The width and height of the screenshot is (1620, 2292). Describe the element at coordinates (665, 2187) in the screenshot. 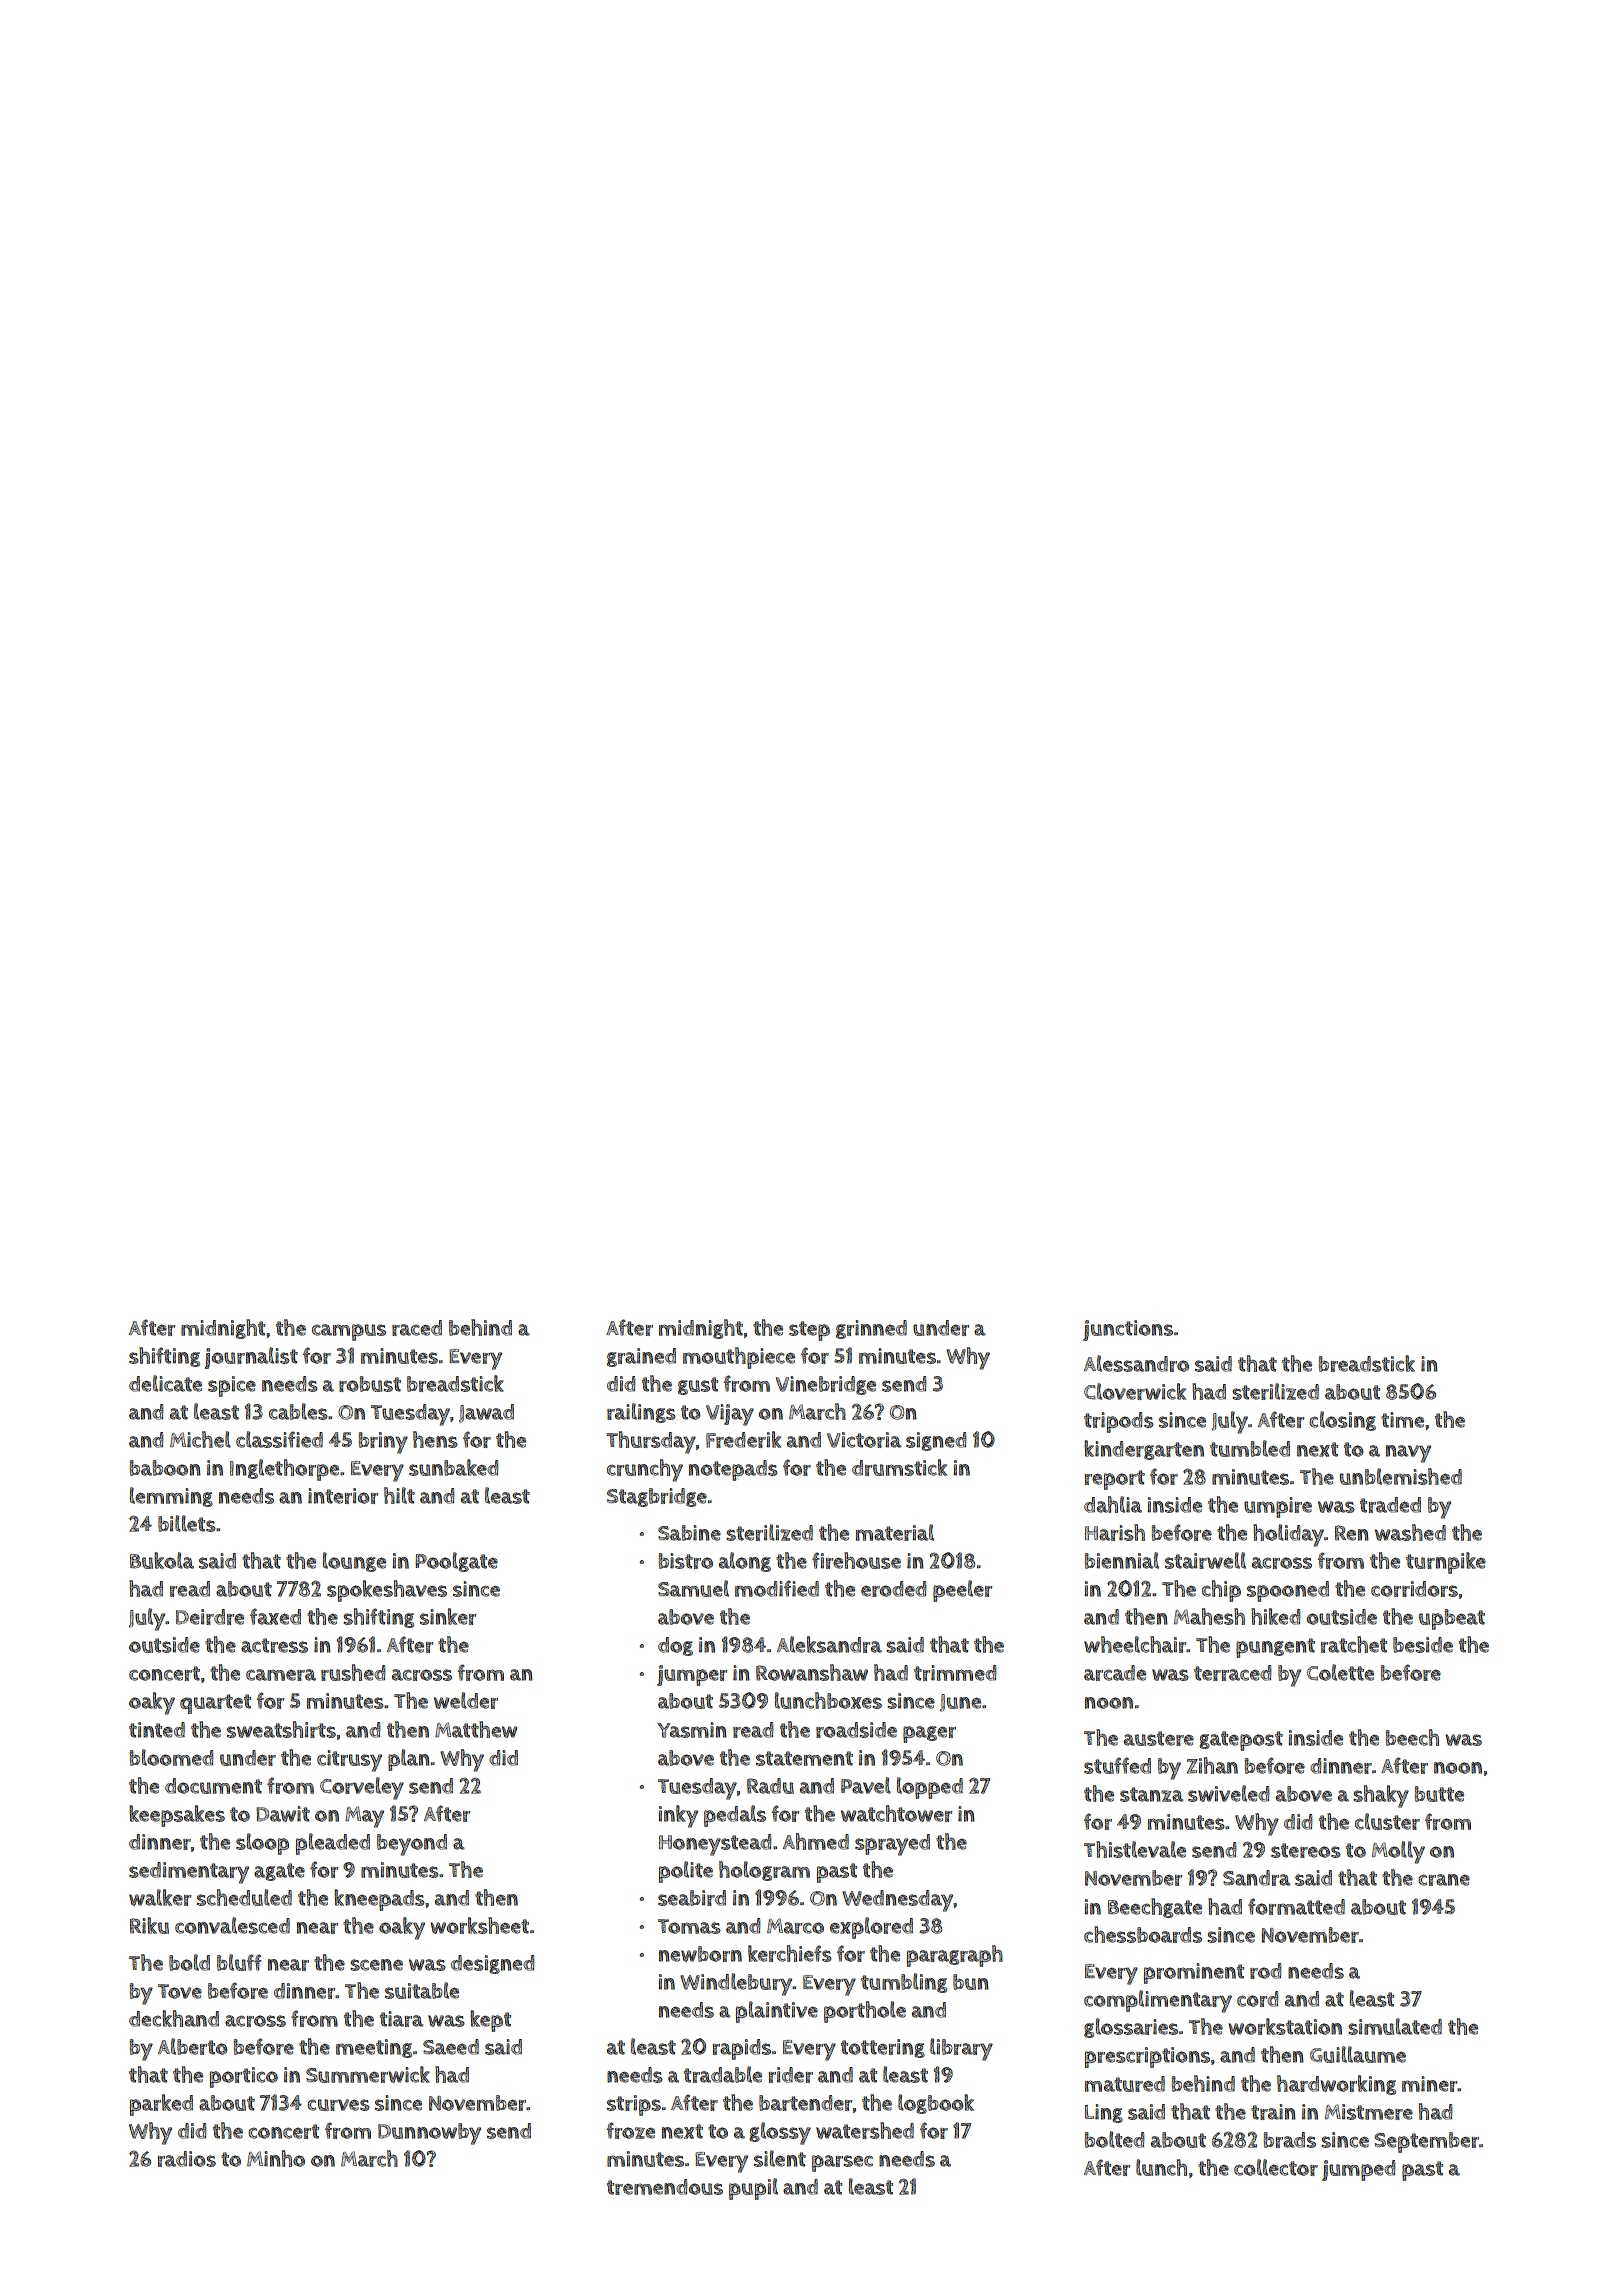

I see `tremendous` at that location.
